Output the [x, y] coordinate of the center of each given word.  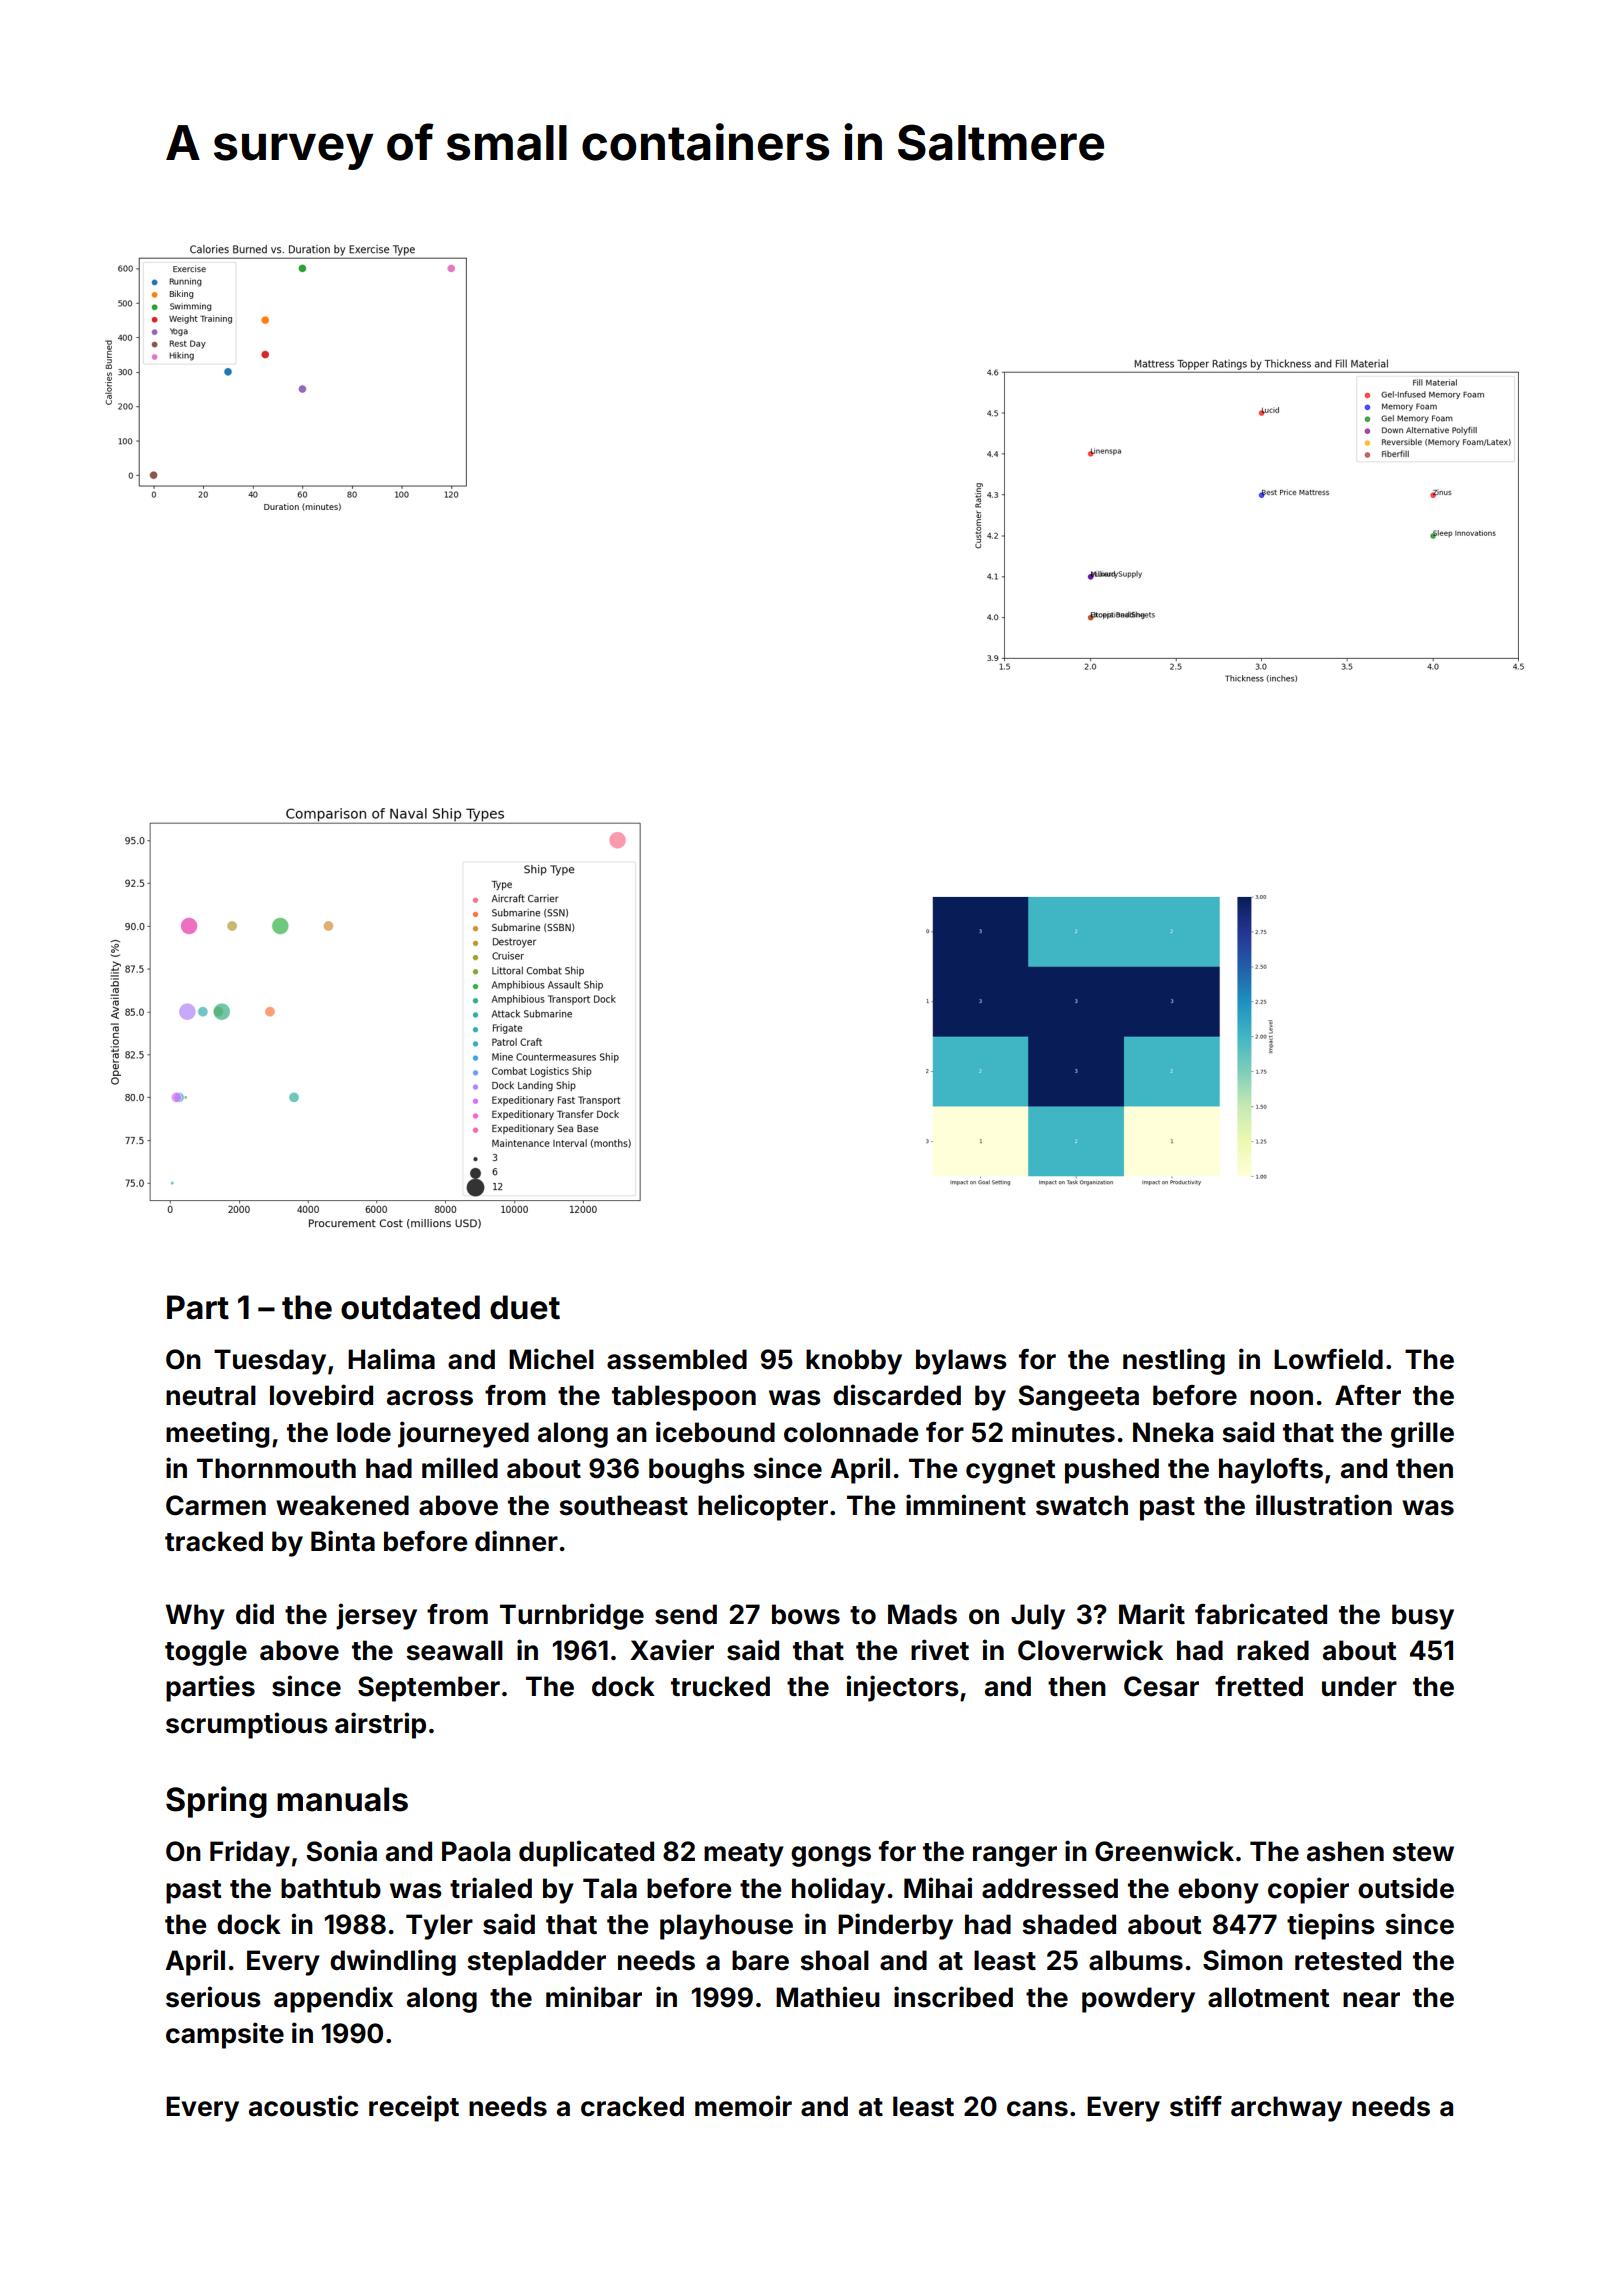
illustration [1324, 1505]
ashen [1345, 1851]
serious [213, 1997]
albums [1136, 1960]
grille [1422, 1434]
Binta [343, 1541]
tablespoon [684, 1398]
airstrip [380, 1725]
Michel [551, 1359]
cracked [632, 2106]
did [255, 1613]
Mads [922, 1614]
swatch [1082, 1505]
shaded [1069, 1924]
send [686, 1614]
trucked [720, 1686]
